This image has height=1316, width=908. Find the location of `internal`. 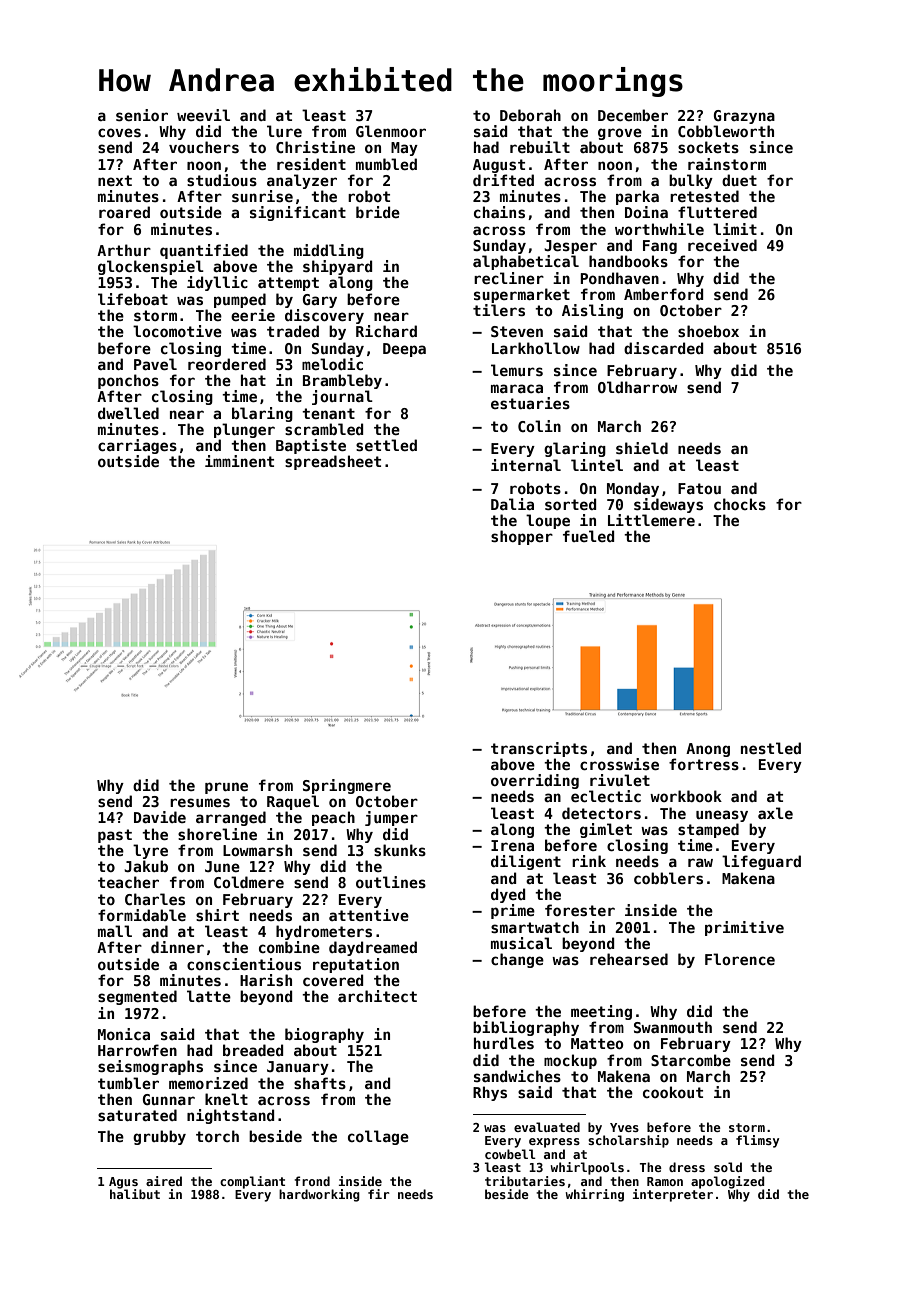

internal is located at coordinates (526, 465).
